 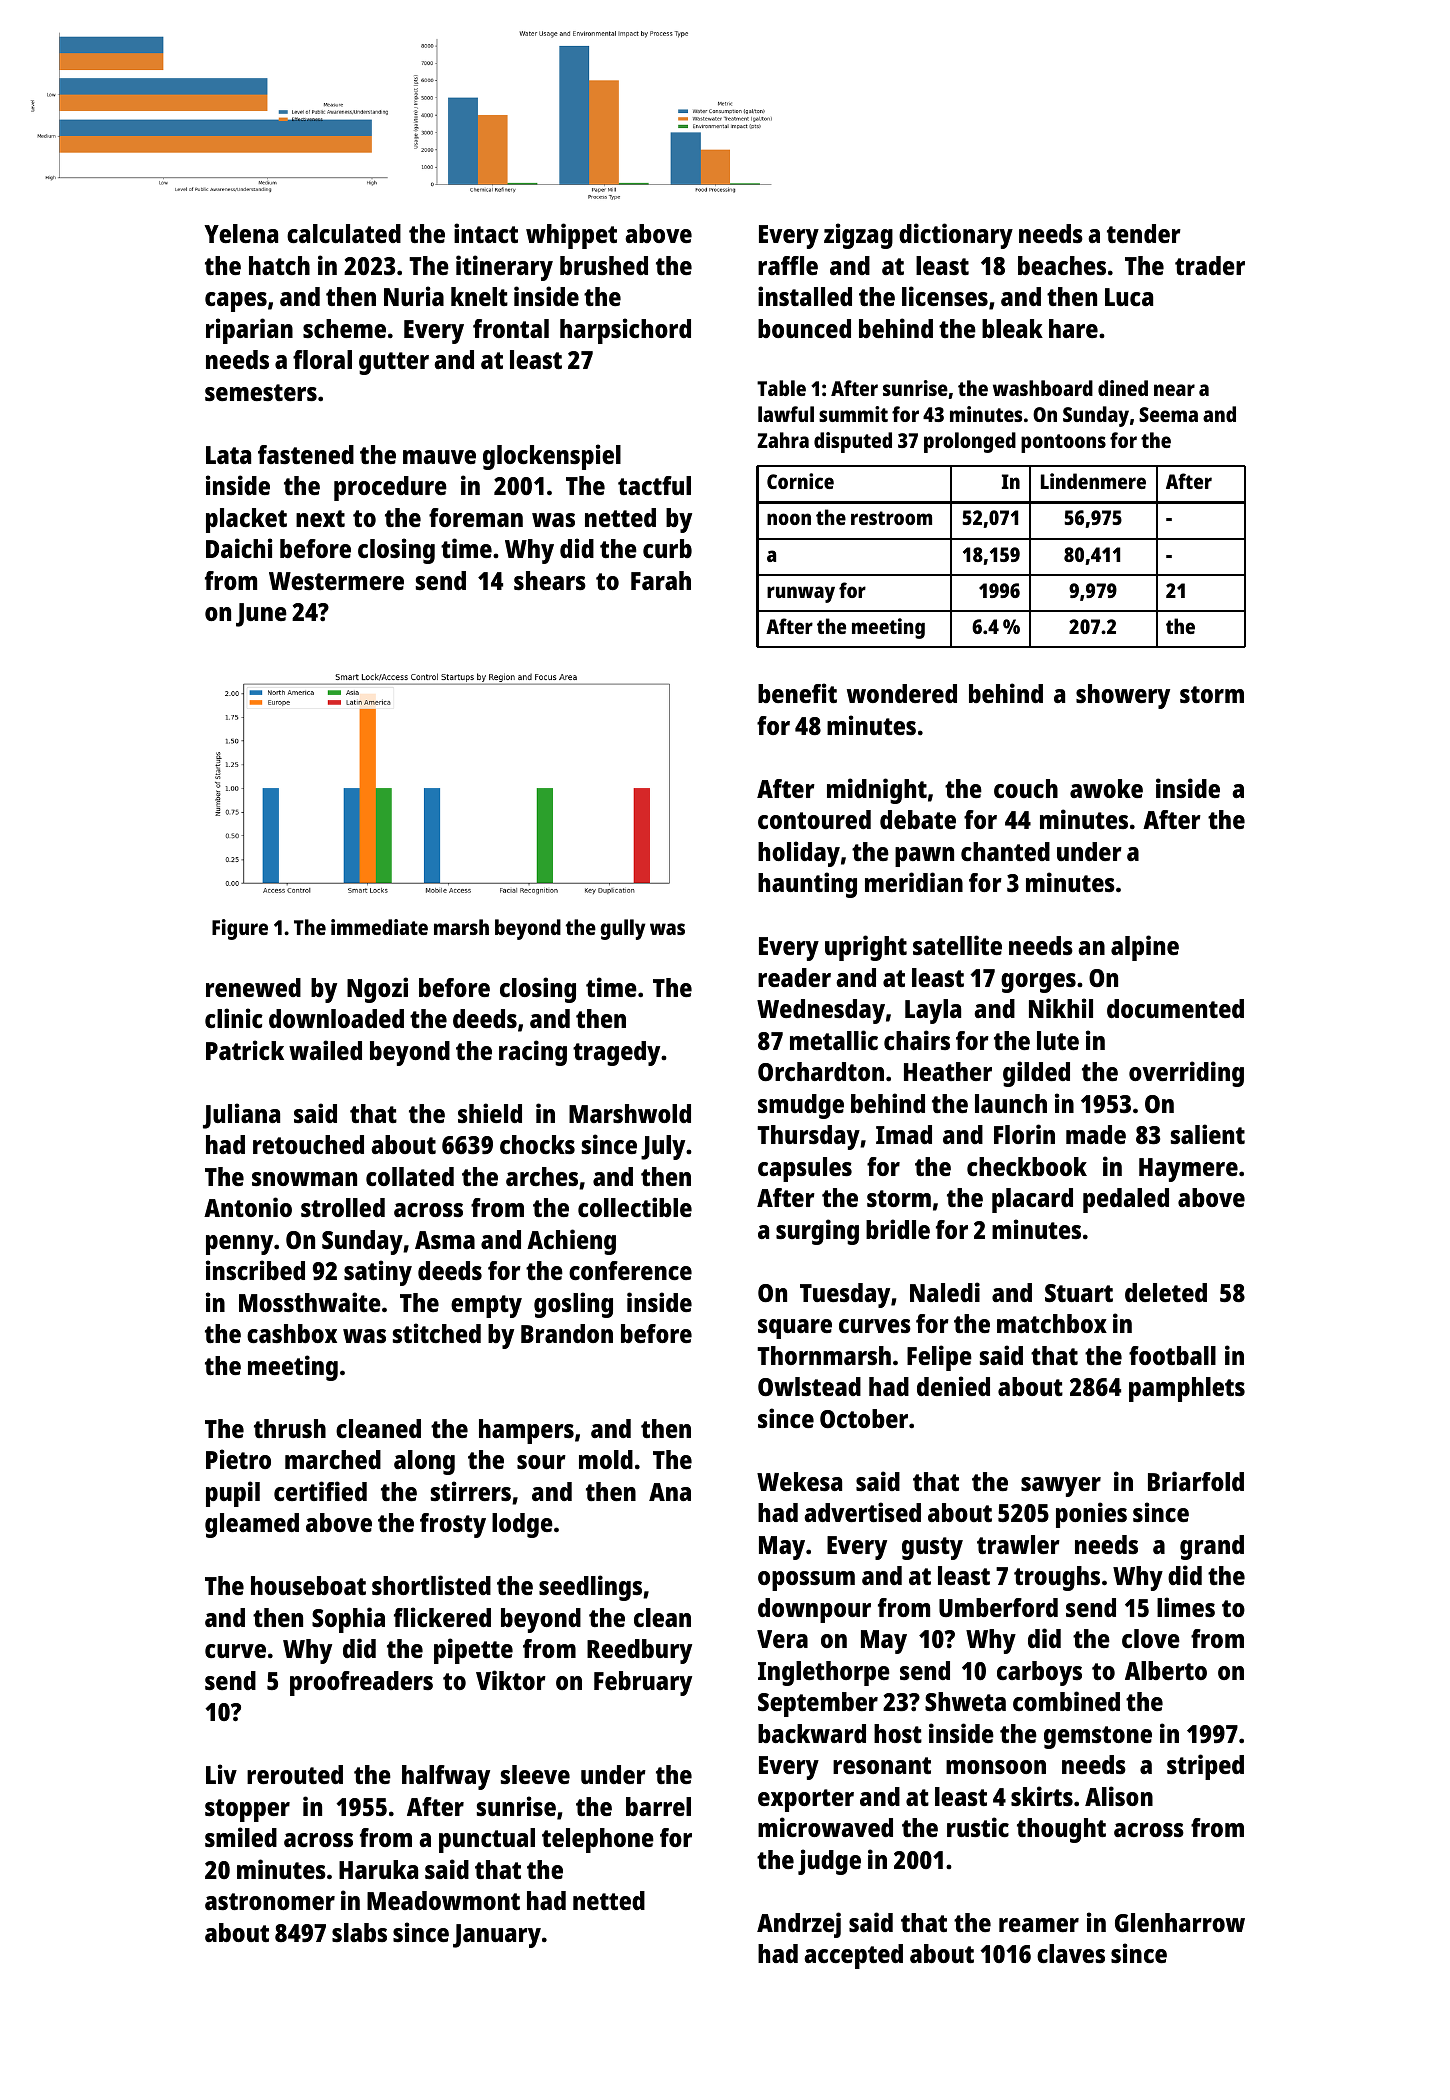 What do you see at coordinates (336, 581) in the screenshot?
I see `Westermere` at bounding box center [336, 581].
